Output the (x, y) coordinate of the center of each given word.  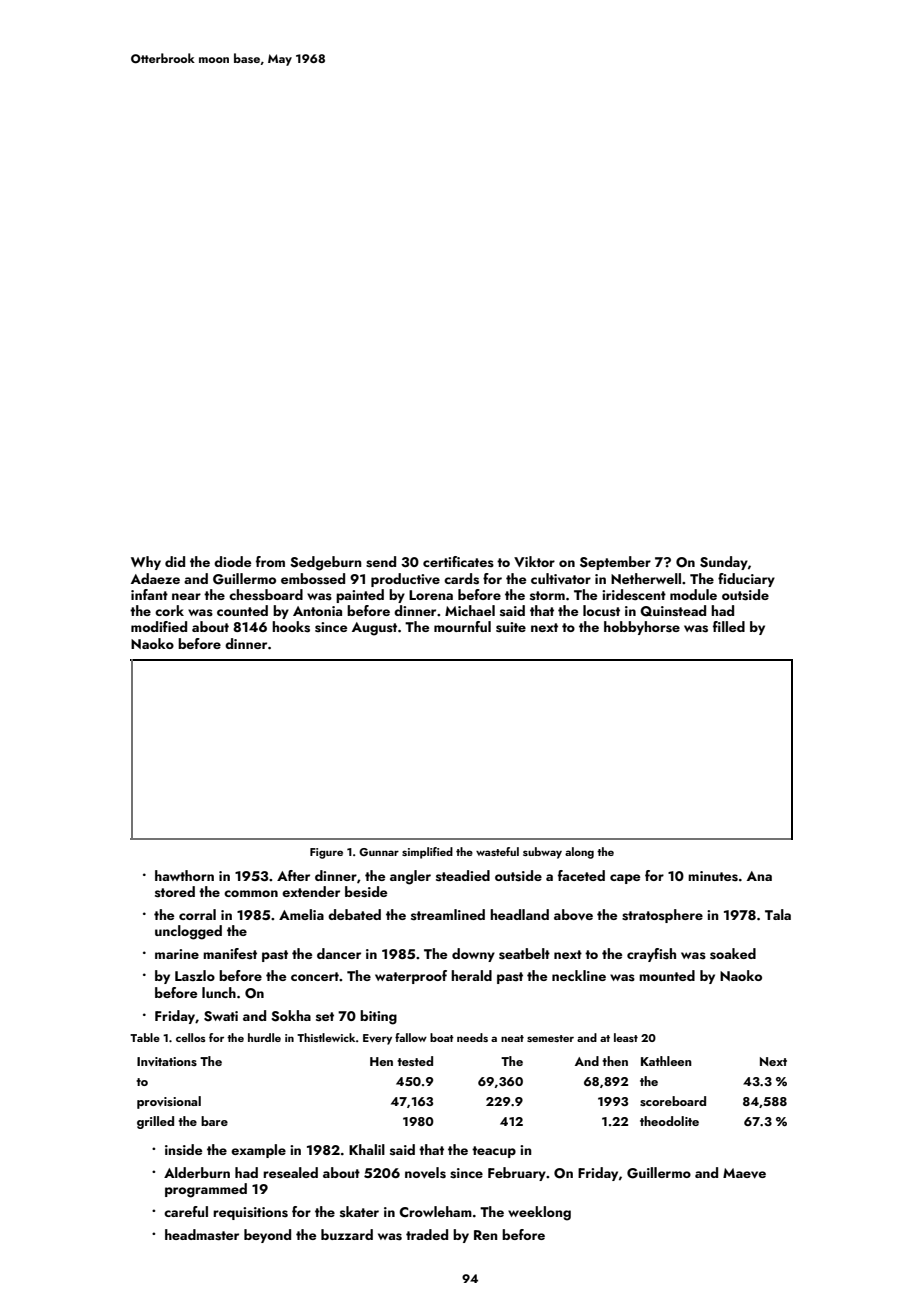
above (573, 915)
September (615, 563)
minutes (713, 876)
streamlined (448, 914)
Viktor (534, 561)
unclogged (188, 932)
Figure (326, 853)
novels (425, 1173)
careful (186, 1211)
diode (232, 561)
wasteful (497, 851)
